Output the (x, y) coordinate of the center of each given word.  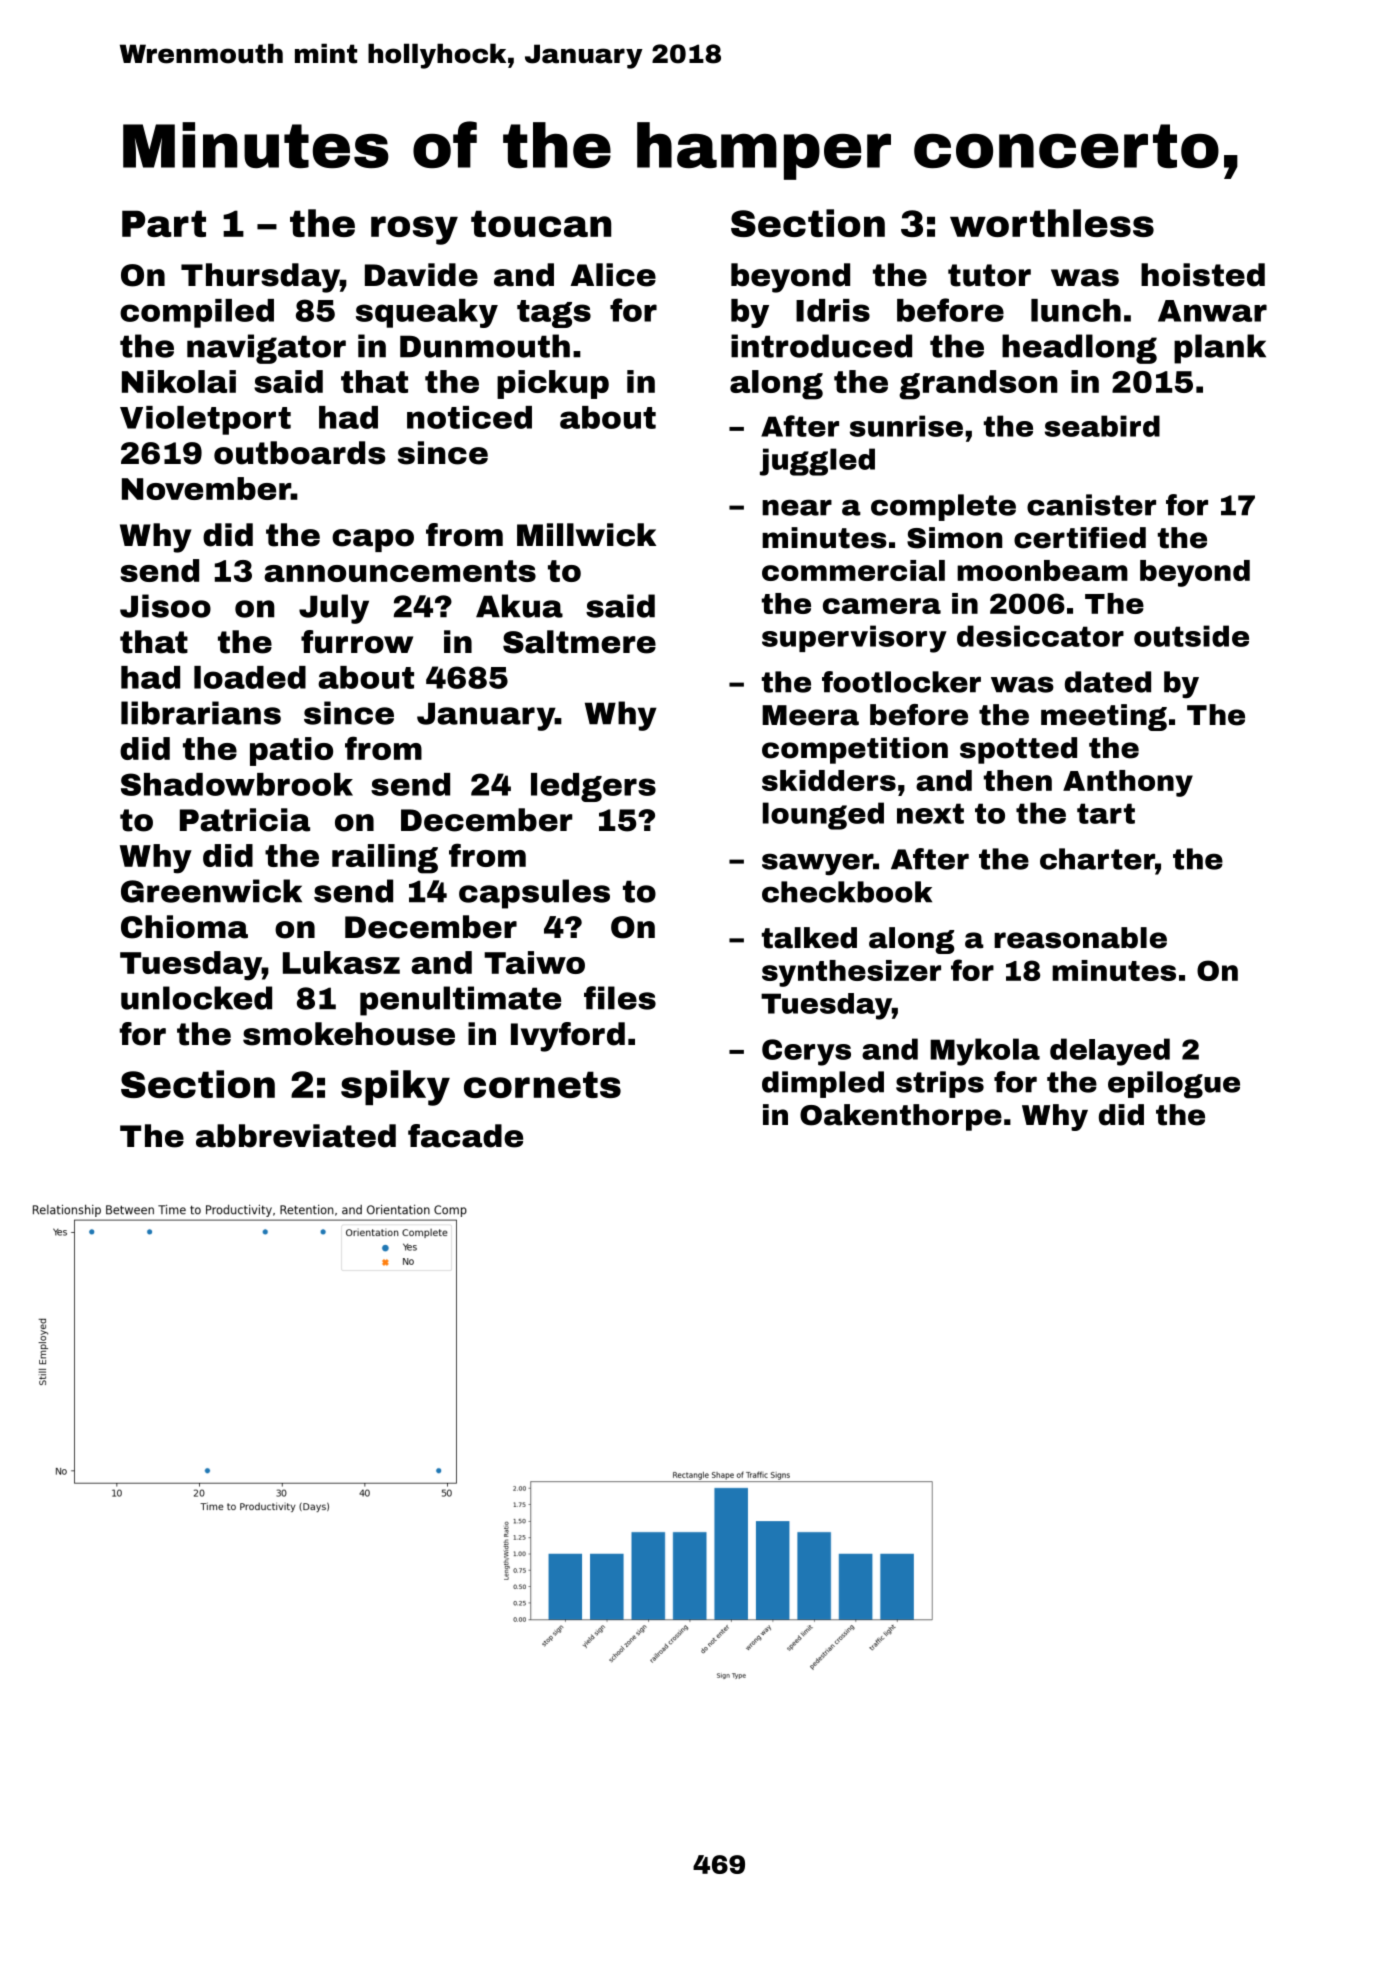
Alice (613, 275)
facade (465, 1136)
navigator (266, 349)
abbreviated (296, 1136)
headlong (1079, 349)
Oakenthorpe (901, 1117)
